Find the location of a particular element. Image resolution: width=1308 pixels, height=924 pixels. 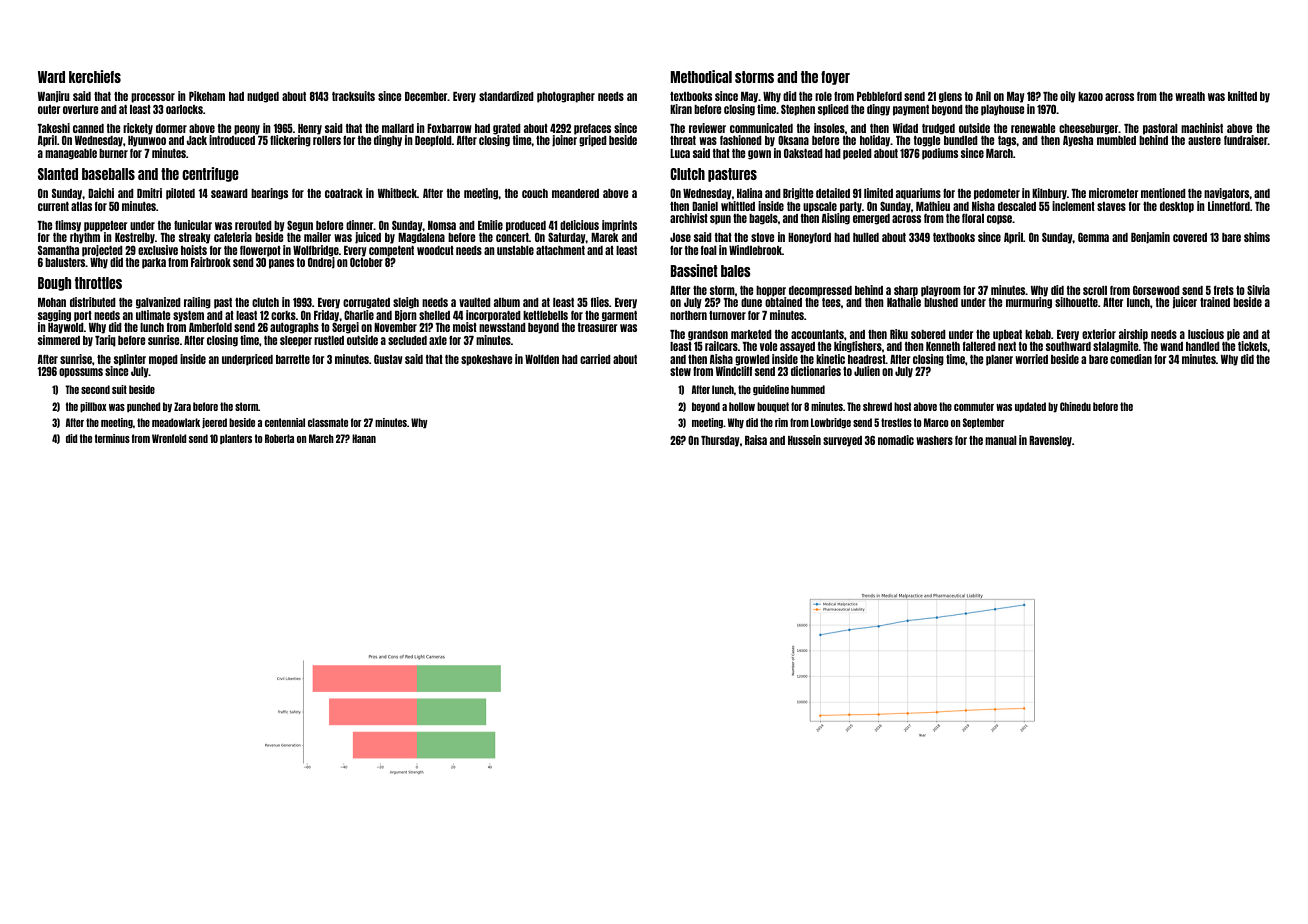

Raisa is located at coordinates (756, 440).
